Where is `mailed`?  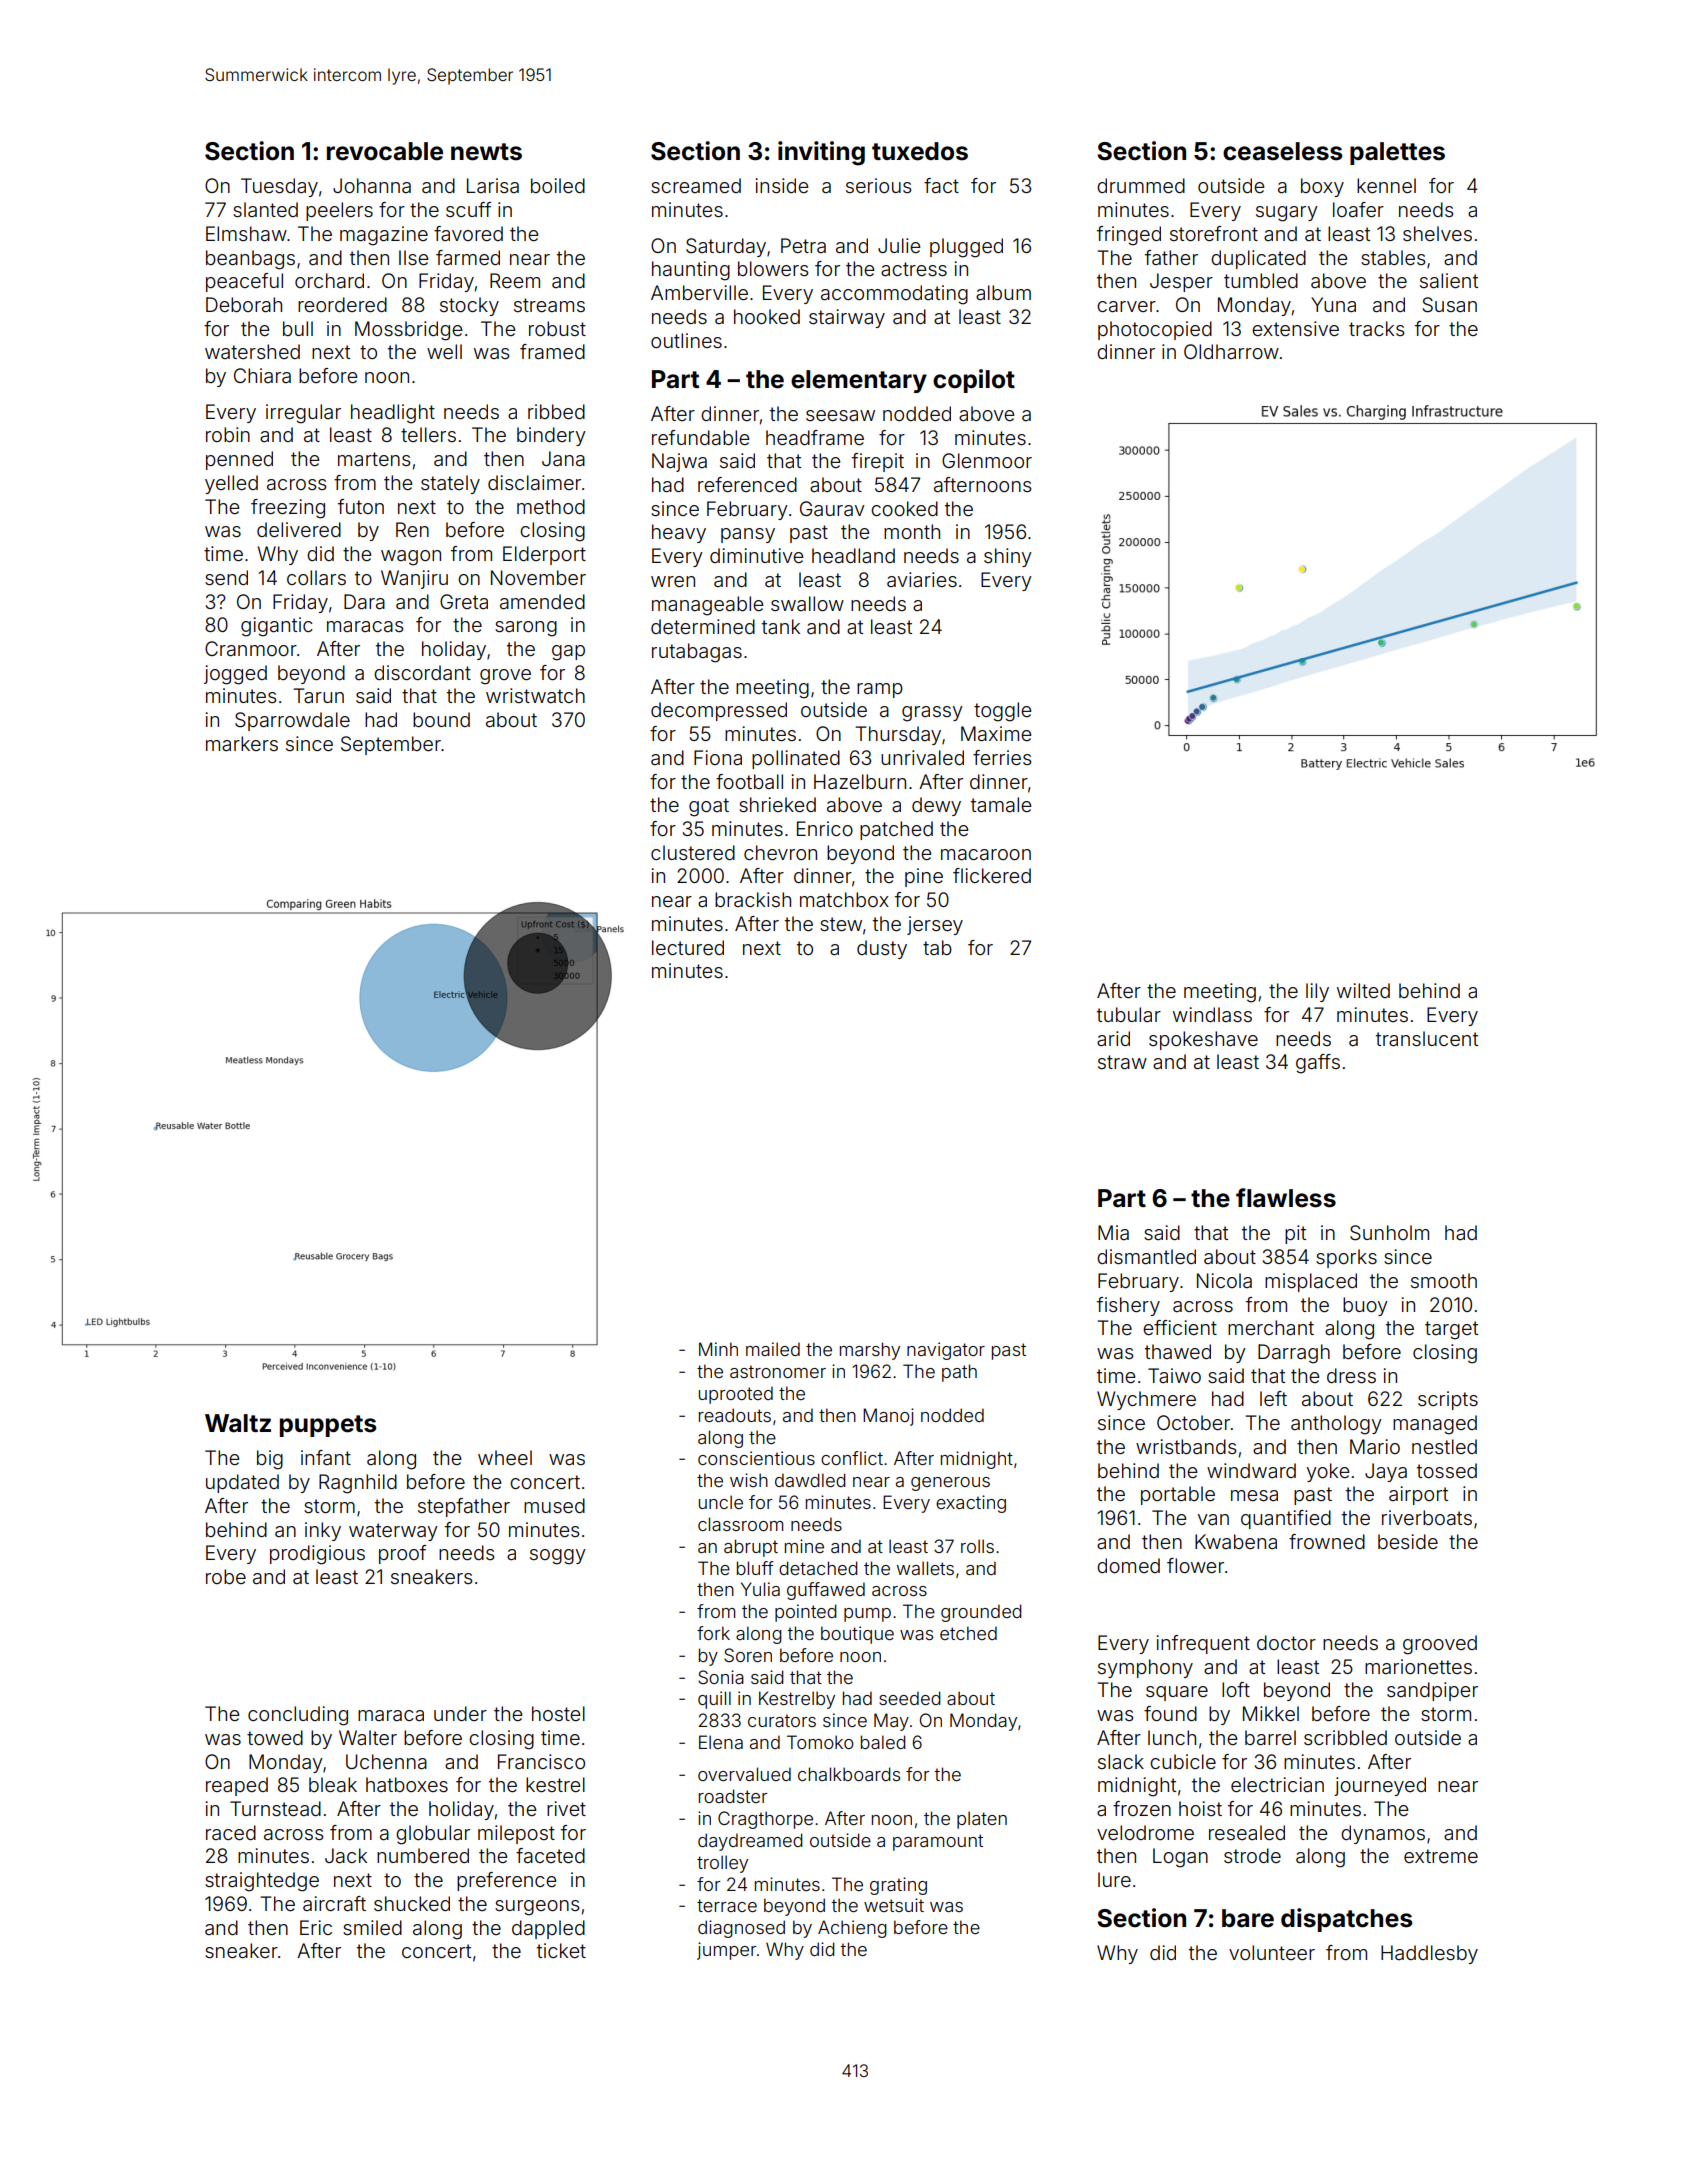 mailed is located at coordinates (773, 1349).
